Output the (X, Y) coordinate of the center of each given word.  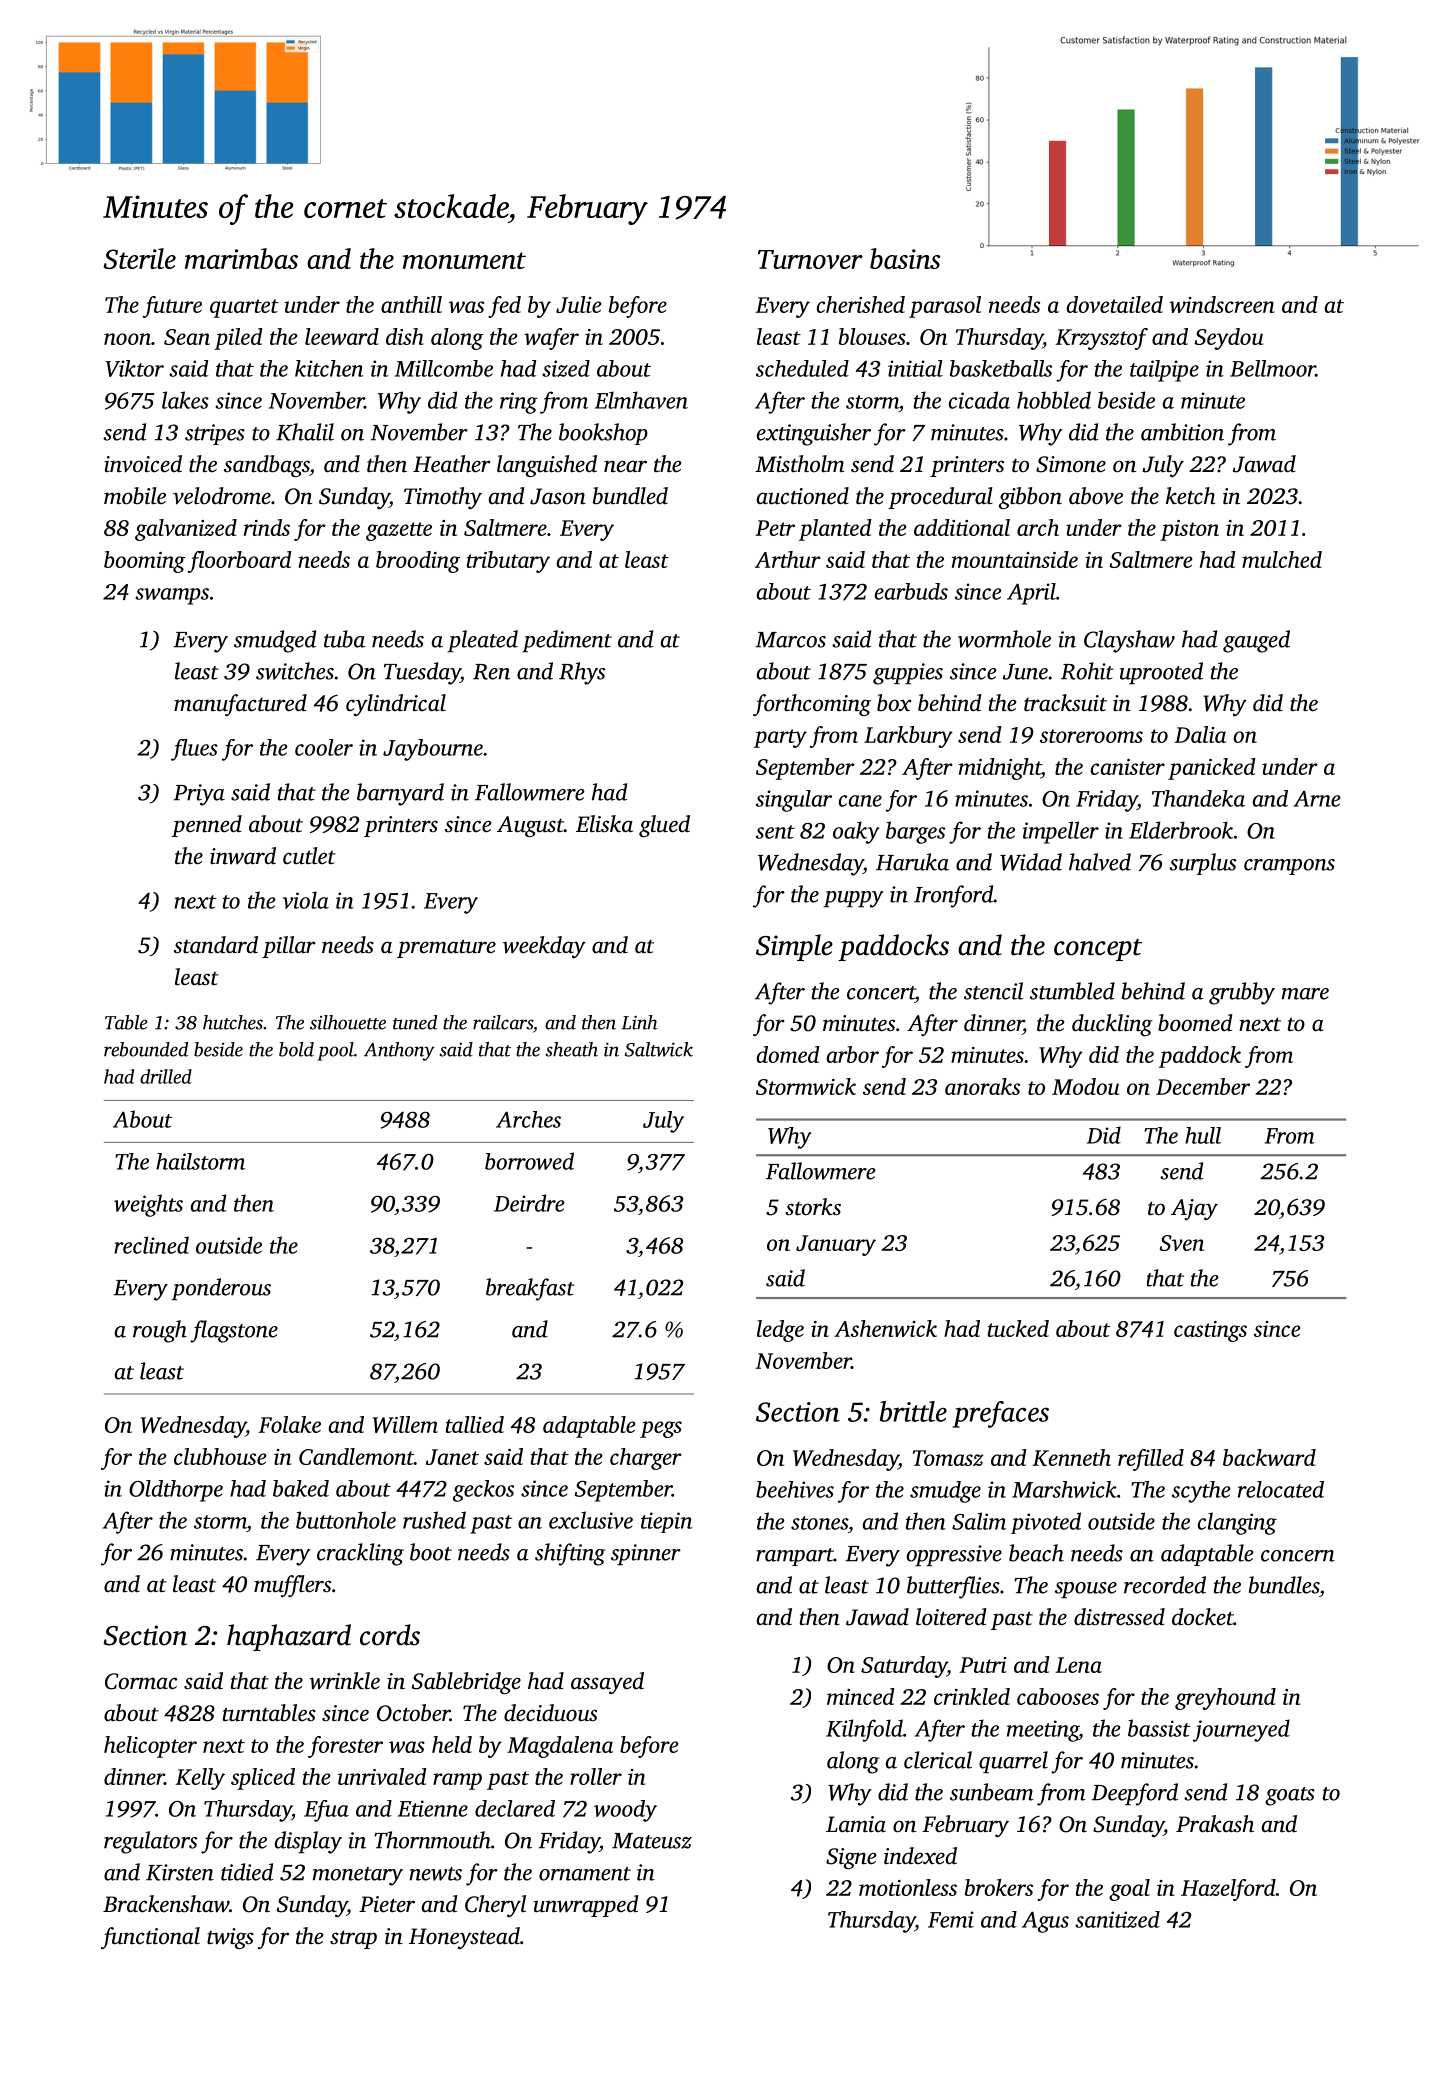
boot (431, 1552)
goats (1290, 1796)
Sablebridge (466, 1683)
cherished (861, 304)
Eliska (604, 824)
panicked (1212, 769)
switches (295, 671)
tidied (247, 1872)
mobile (135, 496)
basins (905, 258)
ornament (585, 1874)
